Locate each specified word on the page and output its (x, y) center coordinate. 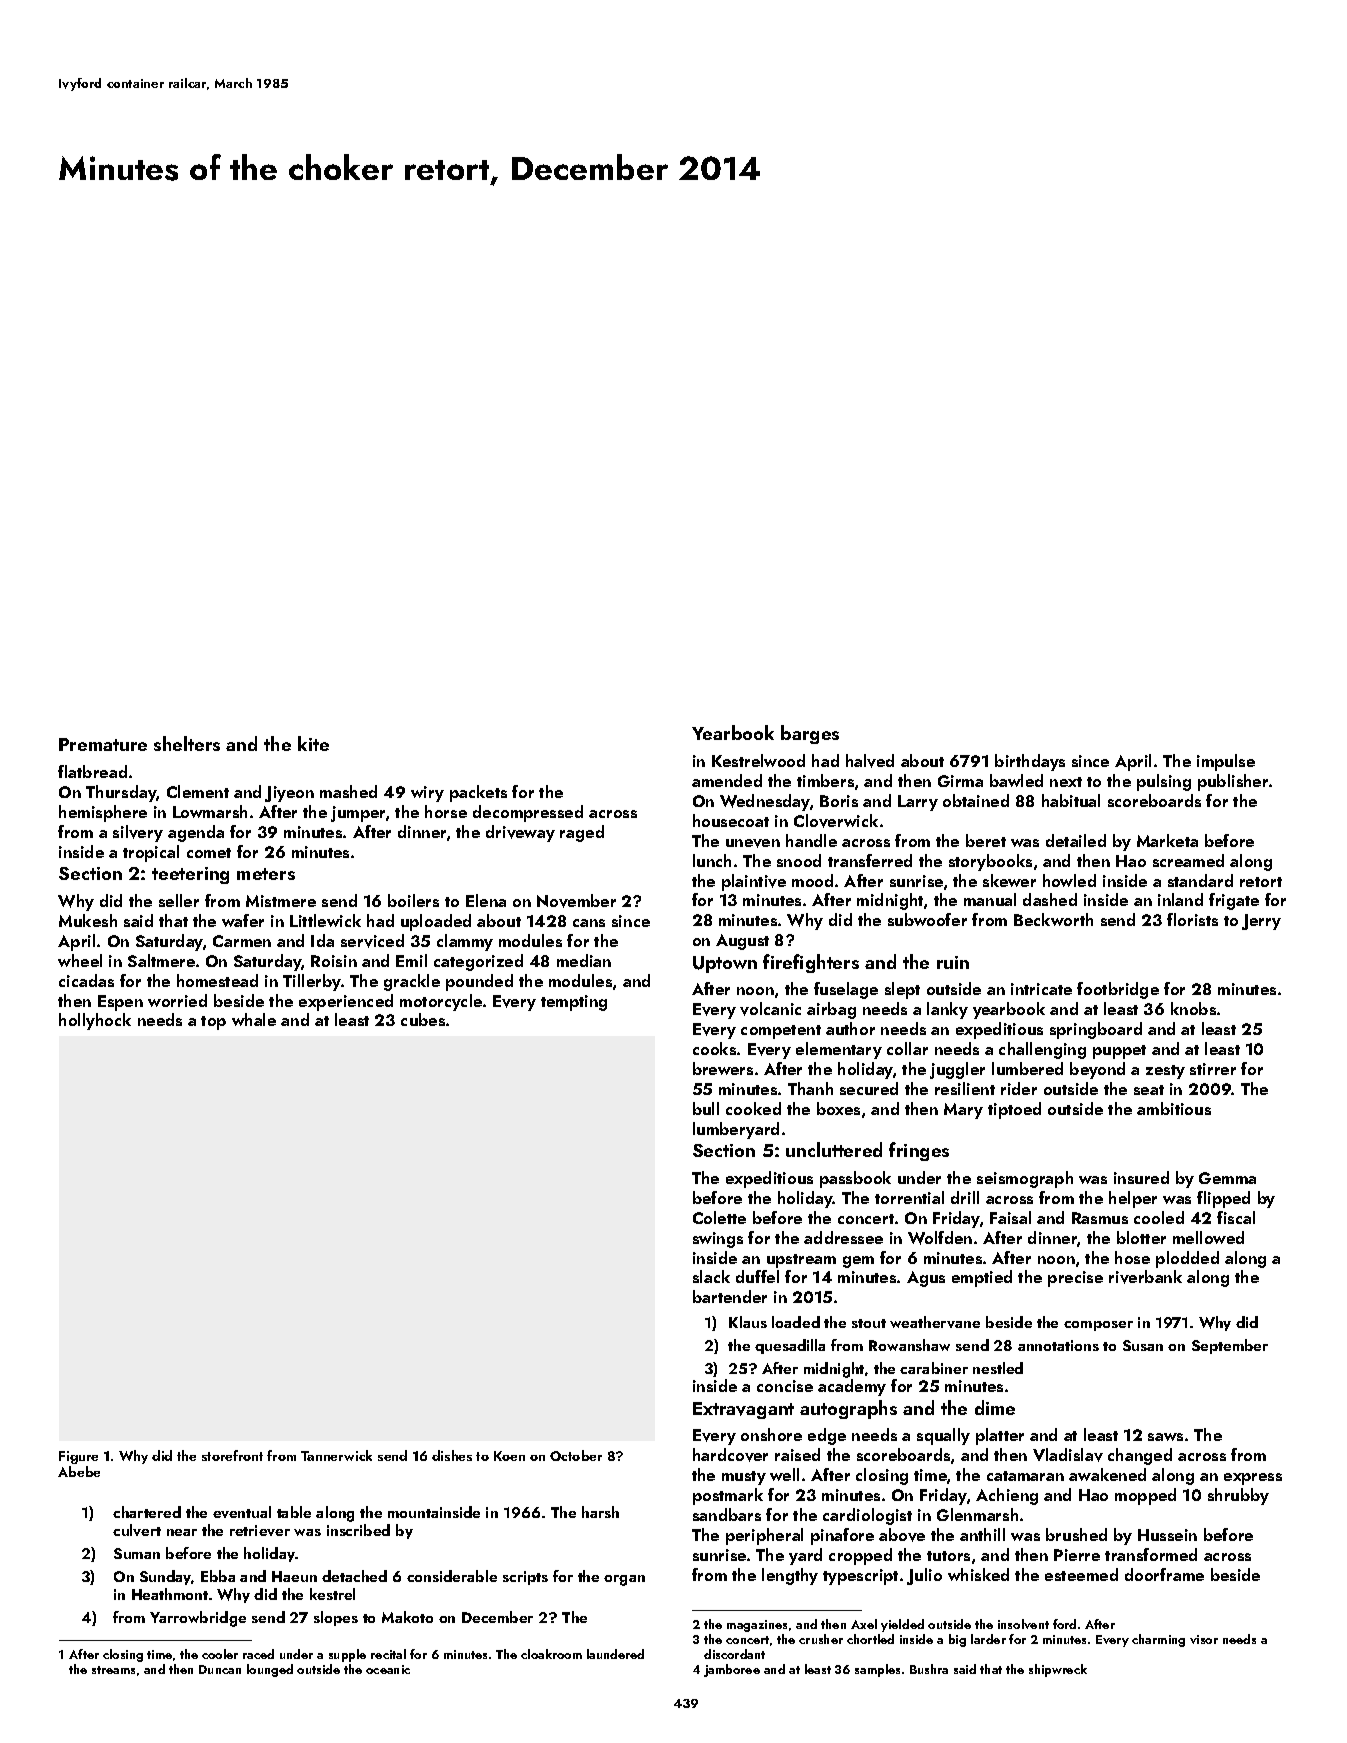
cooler (220, 1654)
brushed (1076, 1534)
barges (810, 734)
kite (313, 743)
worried (177, 1000)
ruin (953, 962)
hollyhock (95, 1021)
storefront (232, 1455)
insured (1141, 1177)
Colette (719, 1217)
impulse (1226, 762)
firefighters (811, 963)
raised (797, 1454)
